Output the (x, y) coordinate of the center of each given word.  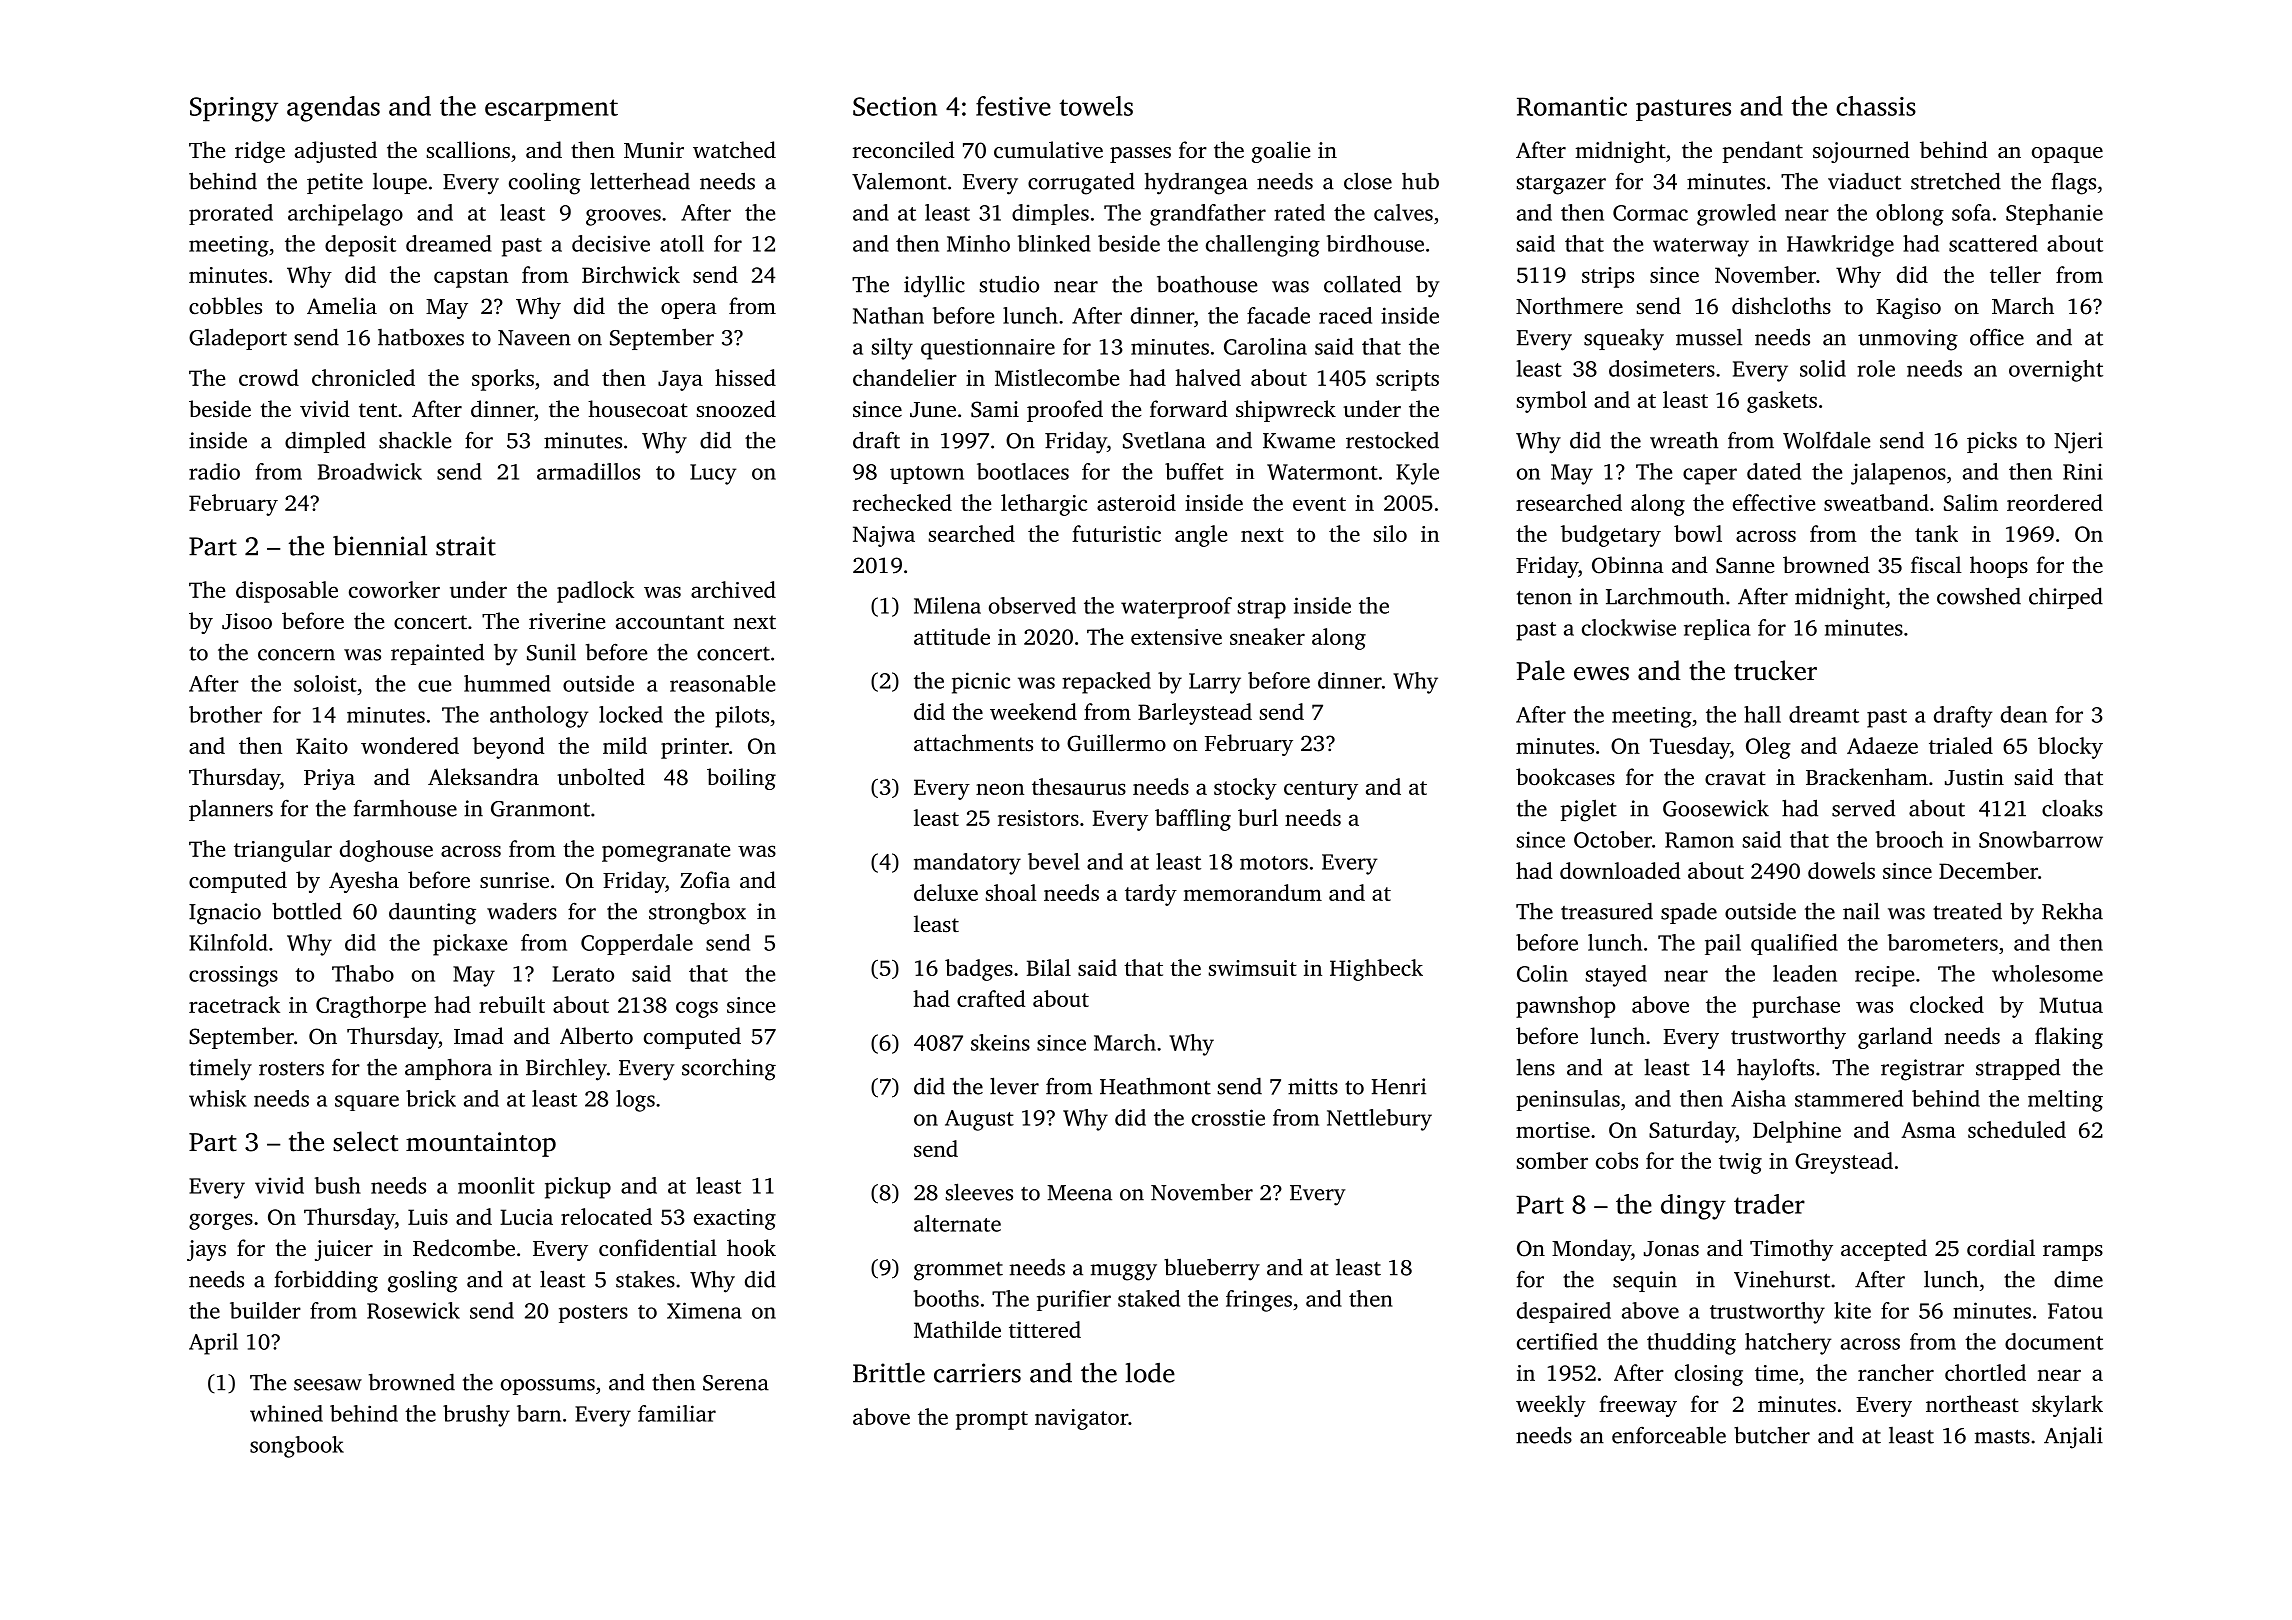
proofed (1065, 411)
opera (689, 311)
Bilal (1049, 967)
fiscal (1936, 565)
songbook (297, 1447)
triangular (283, 851)
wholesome (2047, 973)
